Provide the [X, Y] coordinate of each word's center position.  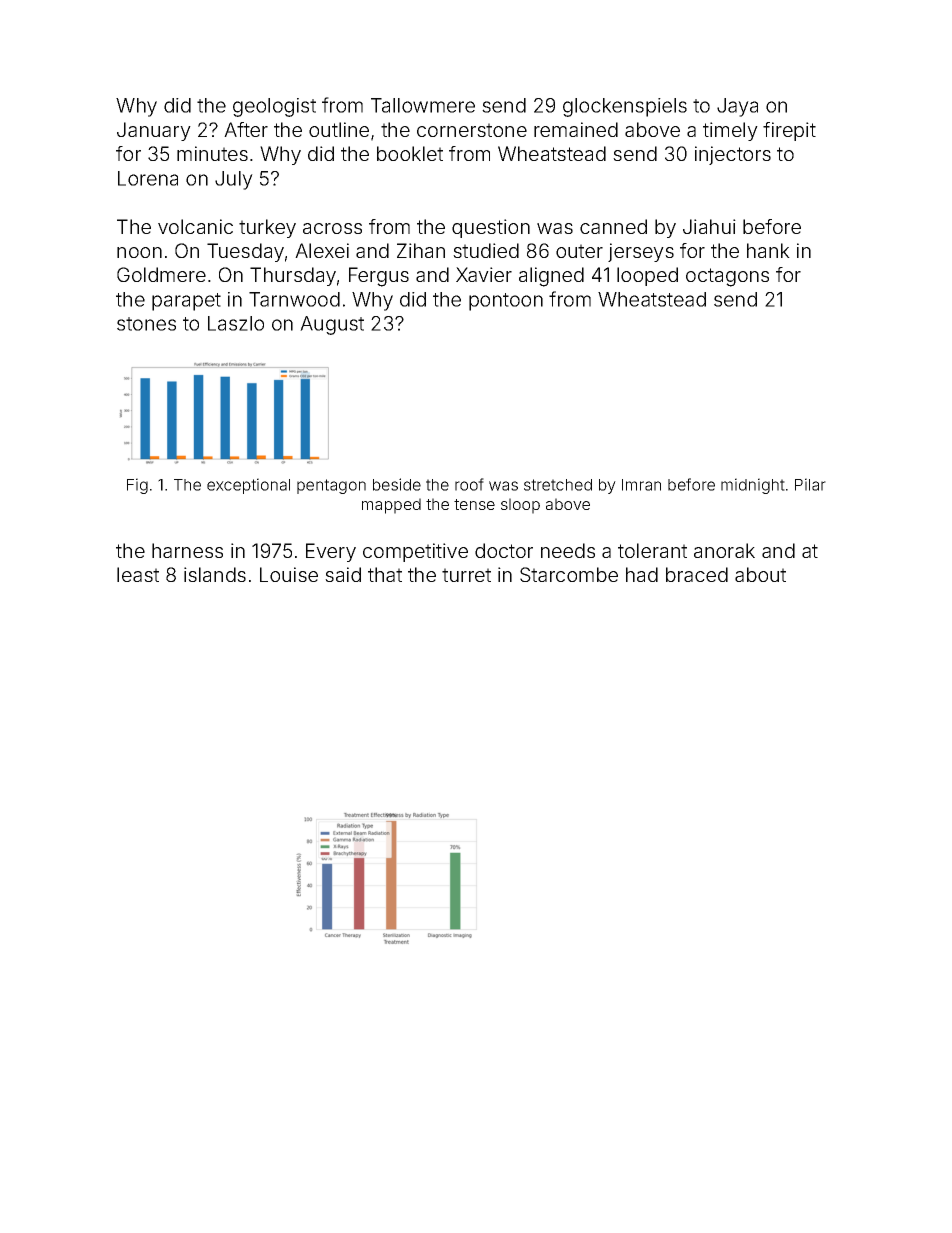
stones [146, 324]
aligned [551, 277]
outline [339, 129]
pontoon [506, 302]
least [138, 574]
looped [647, 276]
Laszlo [236, 323]
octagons [727, 277]
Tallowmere [423, 105]
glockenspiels [625, 107]
